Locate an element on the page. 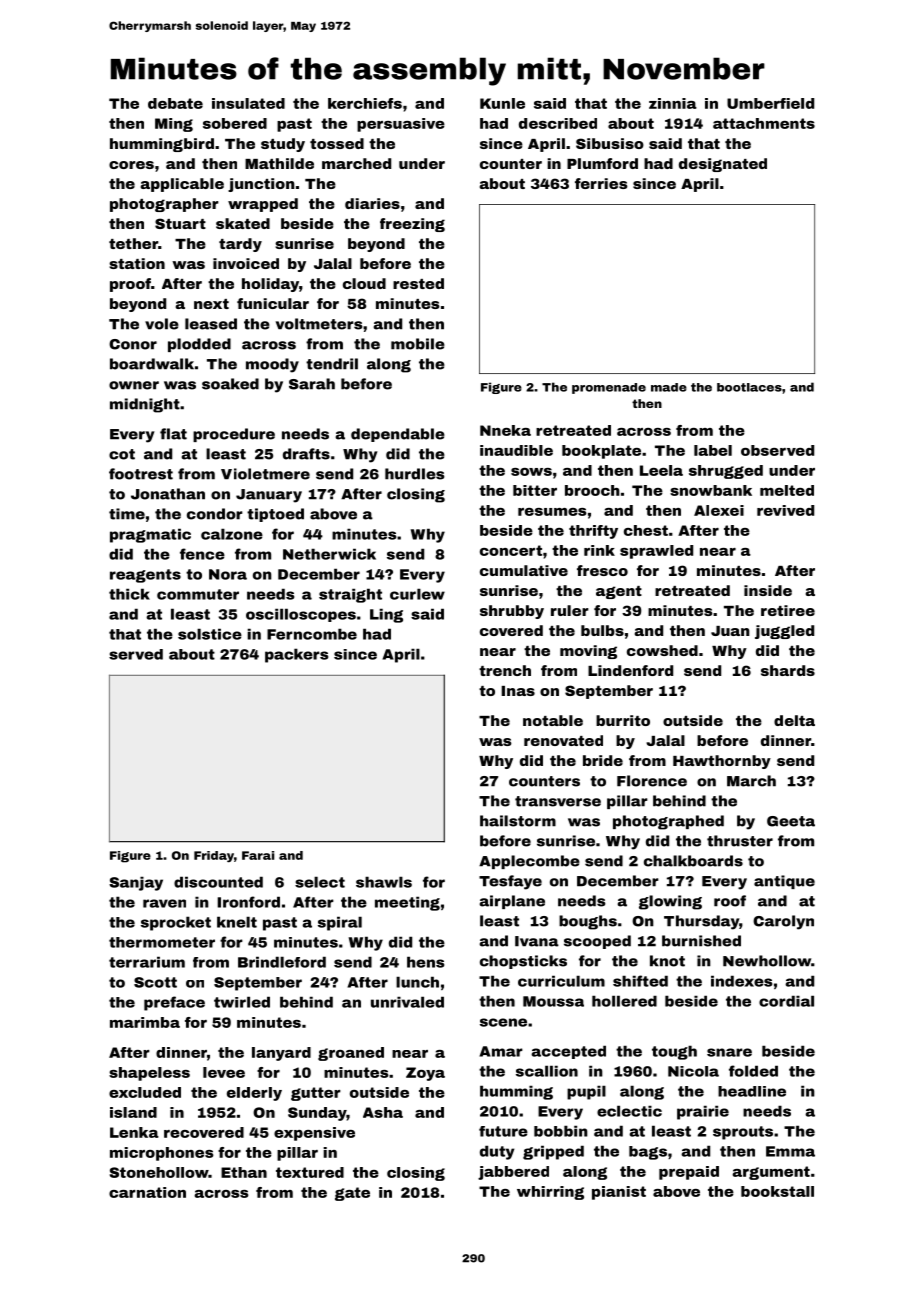  cores is located at coordinates (131, 165).
